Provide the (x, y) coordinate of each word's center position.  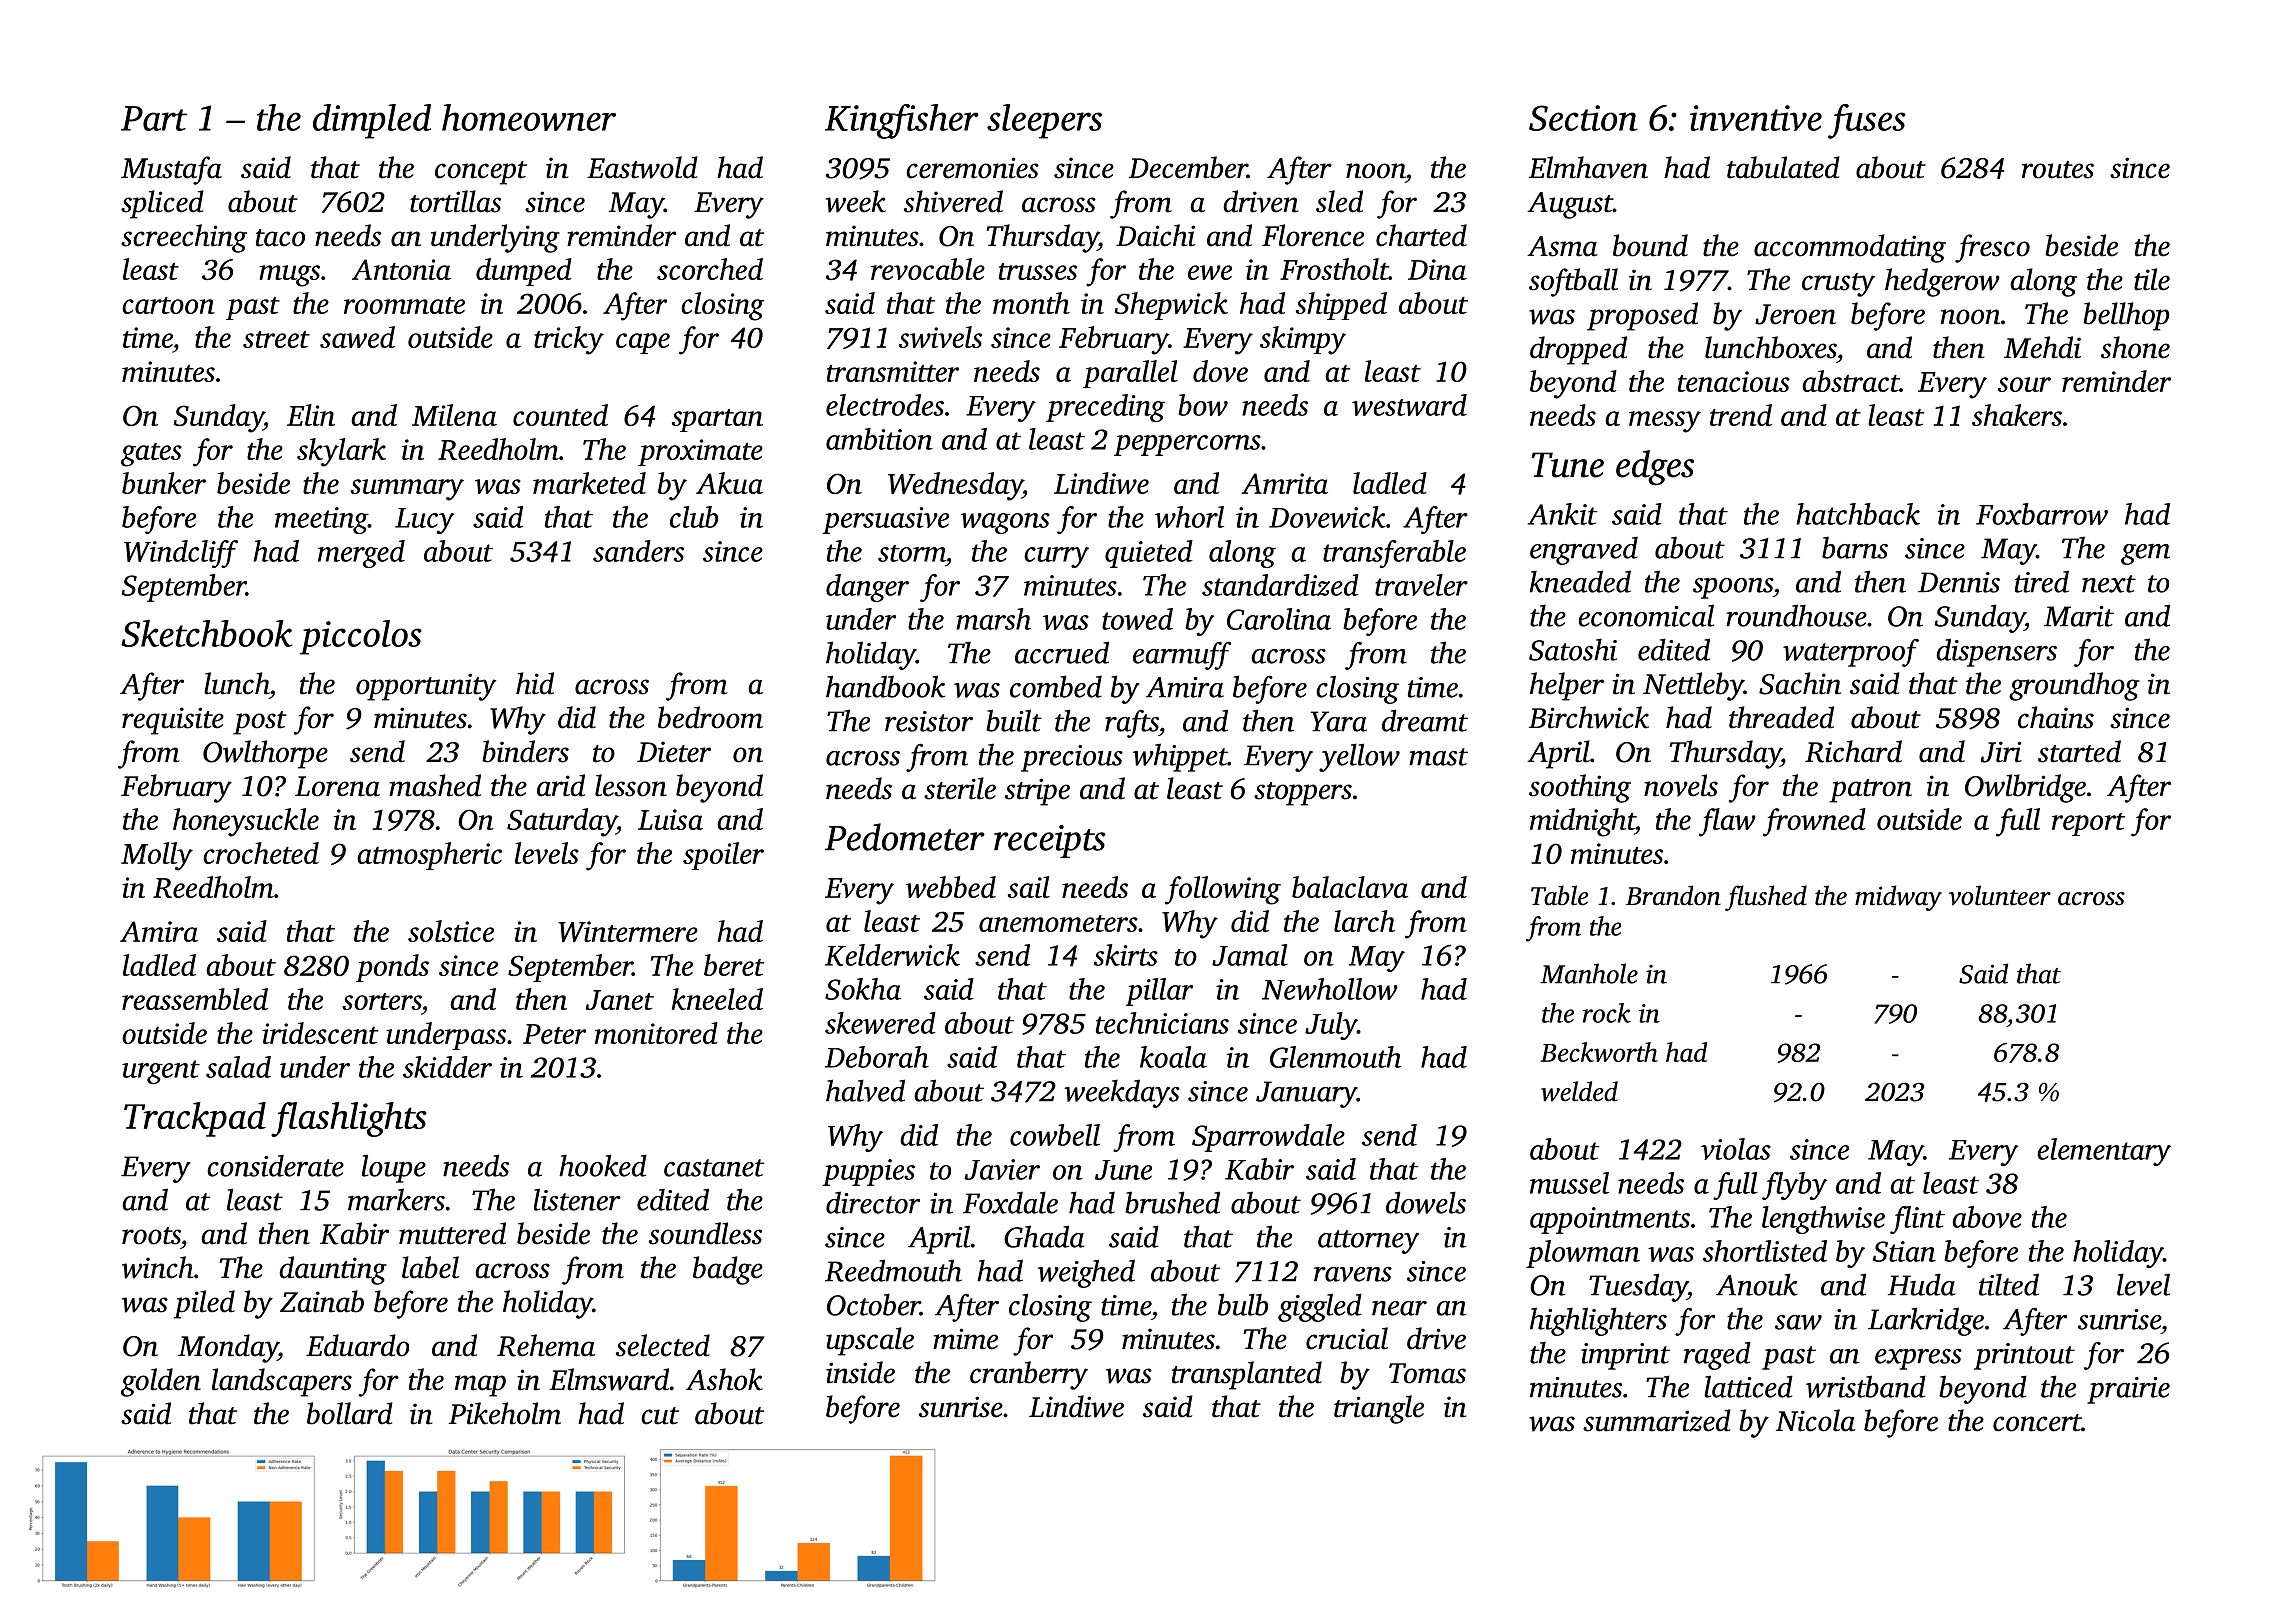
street (276, 339)
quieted (1149, 554)
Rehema (546, 1345)
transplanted (1247, 1375)
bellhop (2126, 316)
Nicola (1815, 1420)
